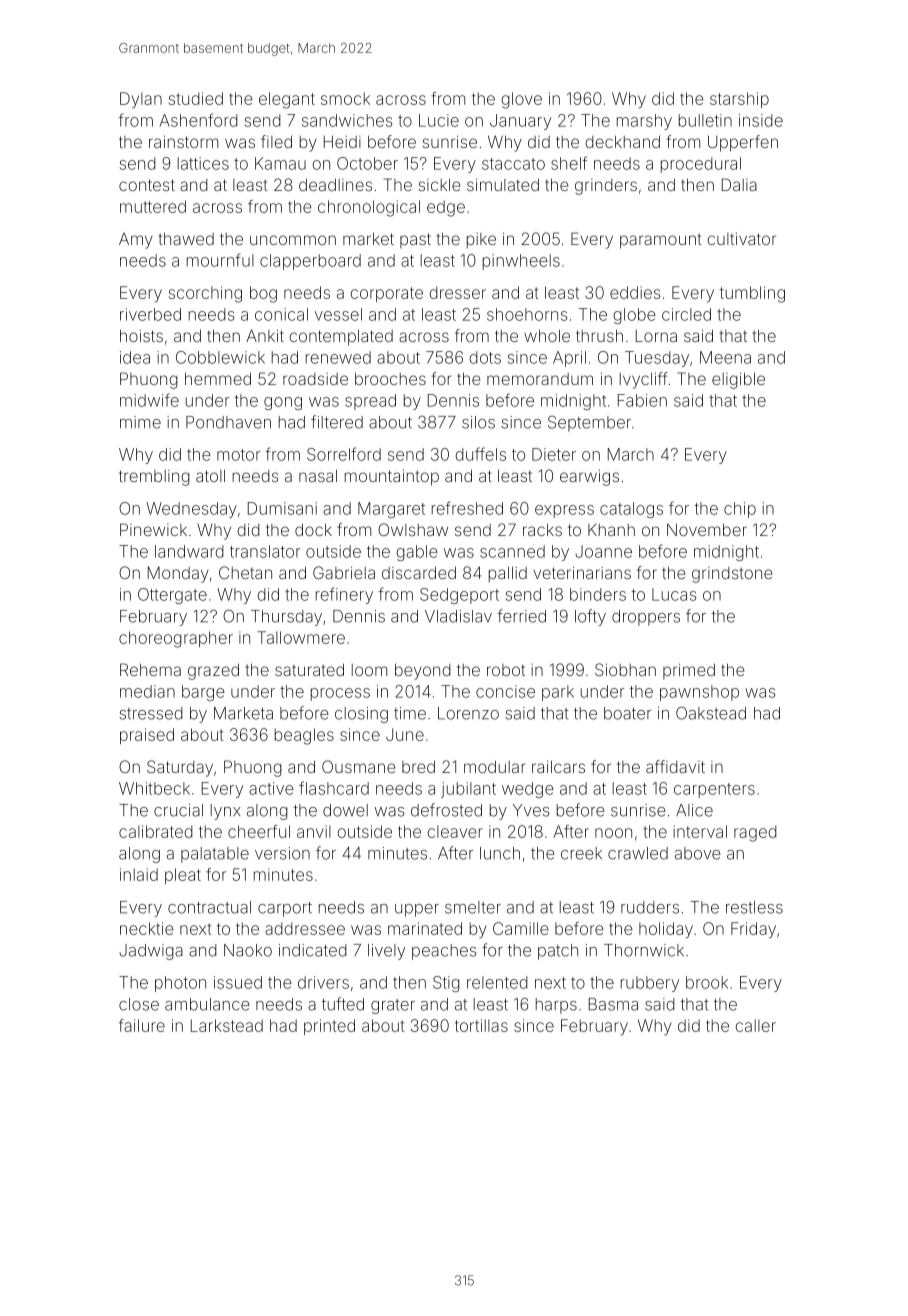 The width and height of the page is (908, 1316). Describe the element at coordinates (740, 510) in the page. I see `chip` at that location.
